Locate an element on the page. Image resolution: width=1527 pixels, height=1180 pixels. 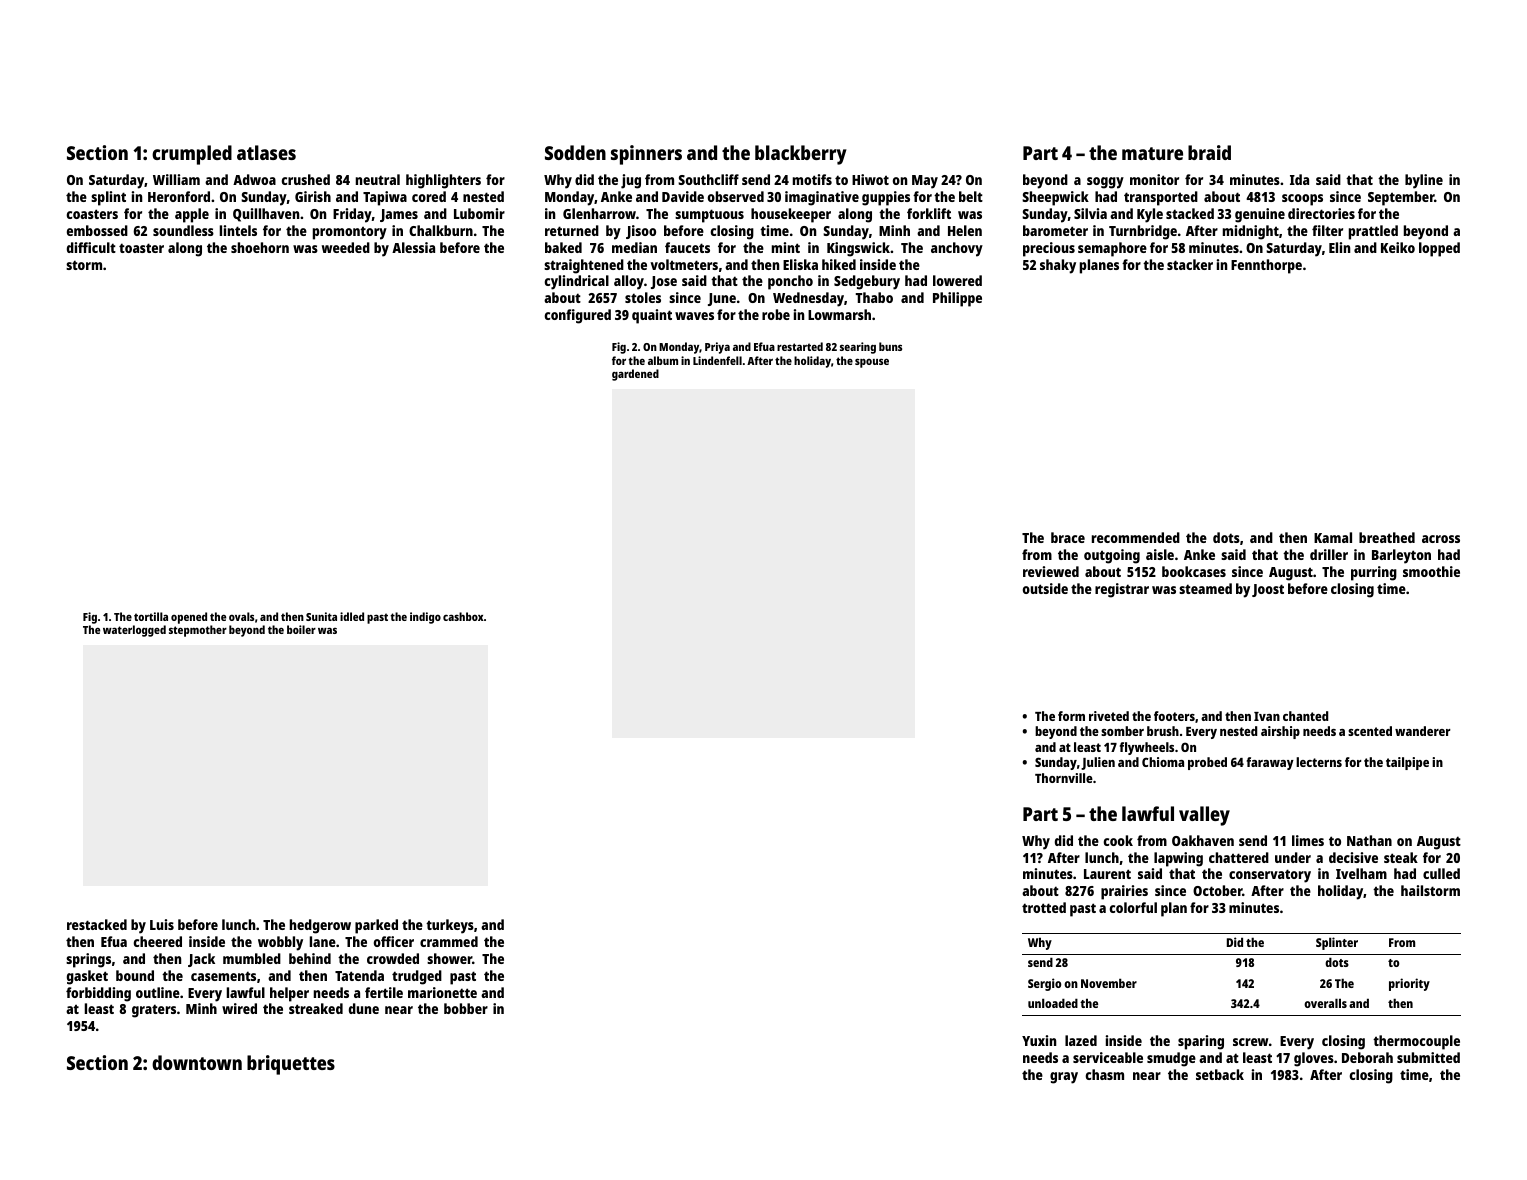
idled is located at coordinates (352, 616).
